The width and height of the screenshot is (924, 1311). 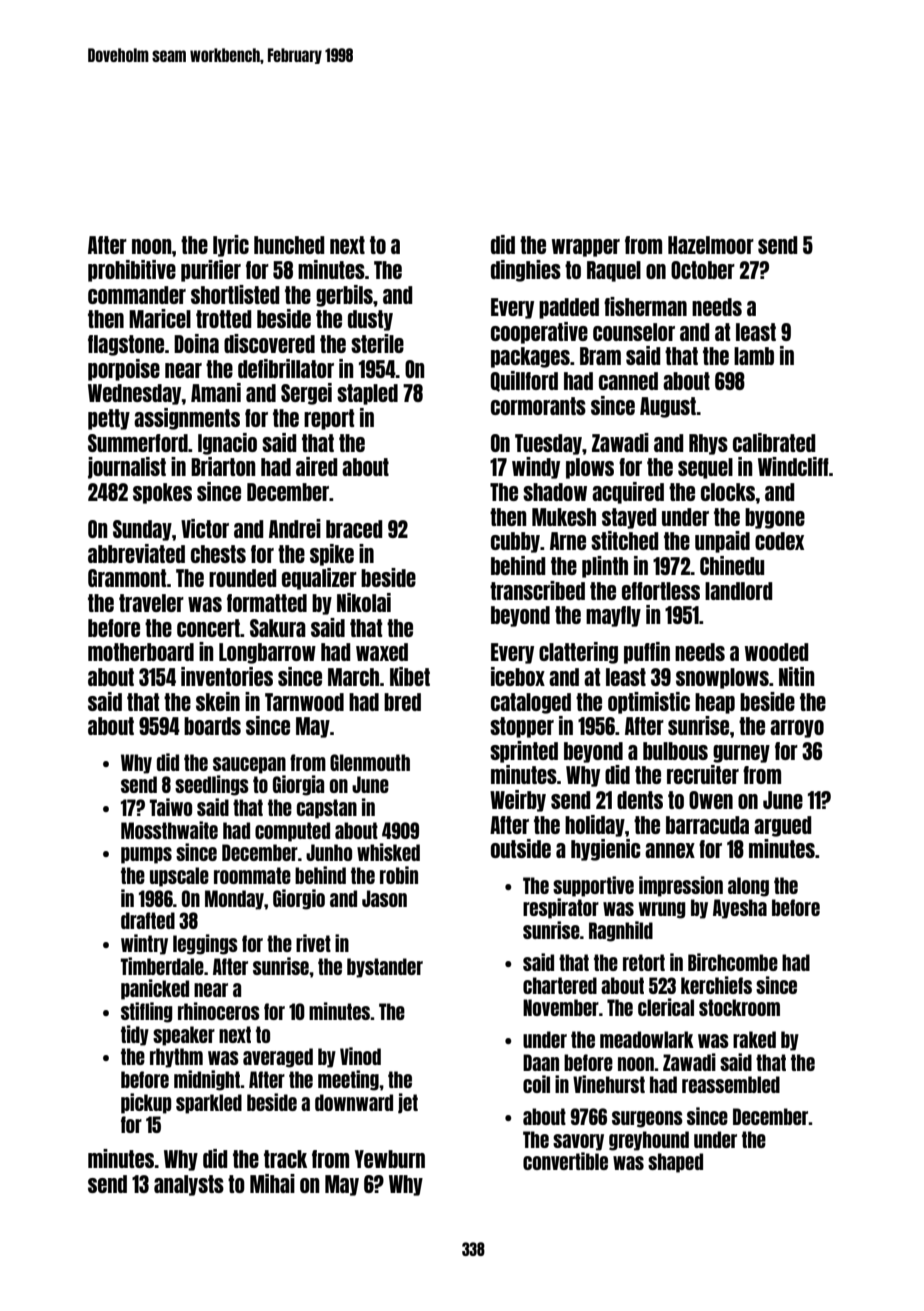 What do you see at coordinates (711, 245) in the screenshot?
I see `Hazelmoor` at bounding box center [711, 245].
